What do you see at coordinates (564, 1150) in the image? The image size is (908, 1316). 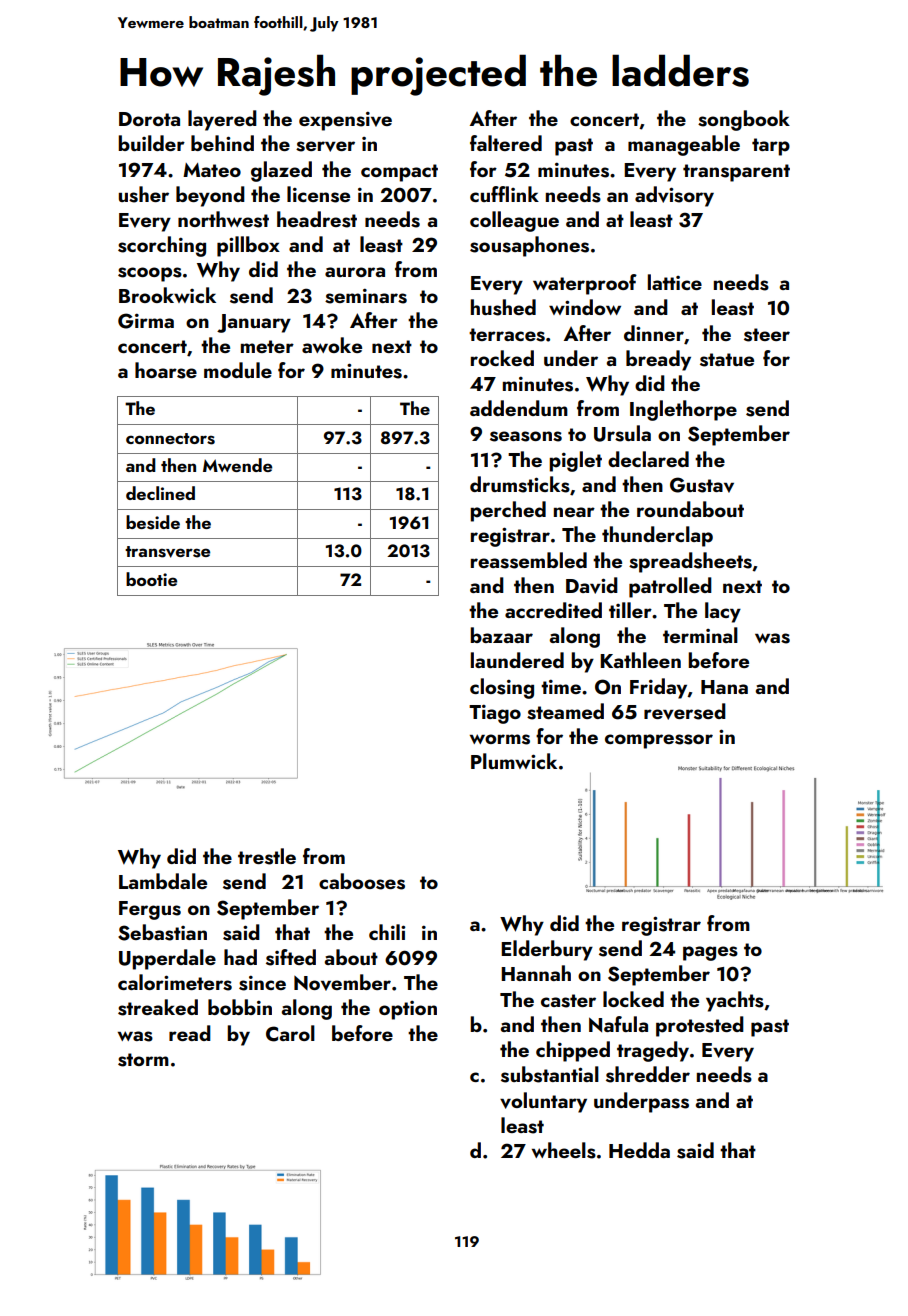 I see `wheels` at bounding box center [564, 1150].
